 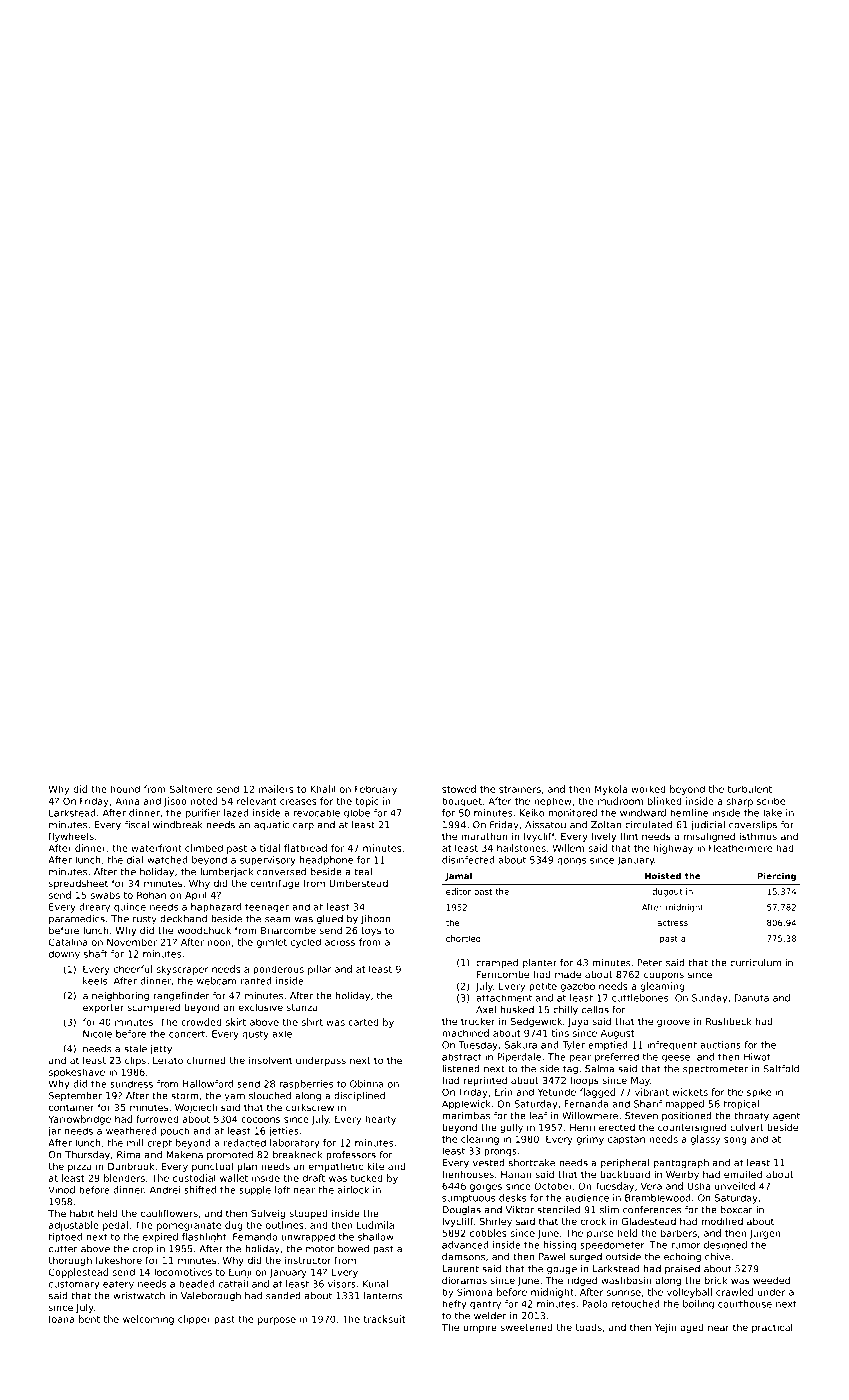 What do you see at coordinates (181, 996) in the screenshot?
I see `rangefinder` at bounding box center [181, 996].
